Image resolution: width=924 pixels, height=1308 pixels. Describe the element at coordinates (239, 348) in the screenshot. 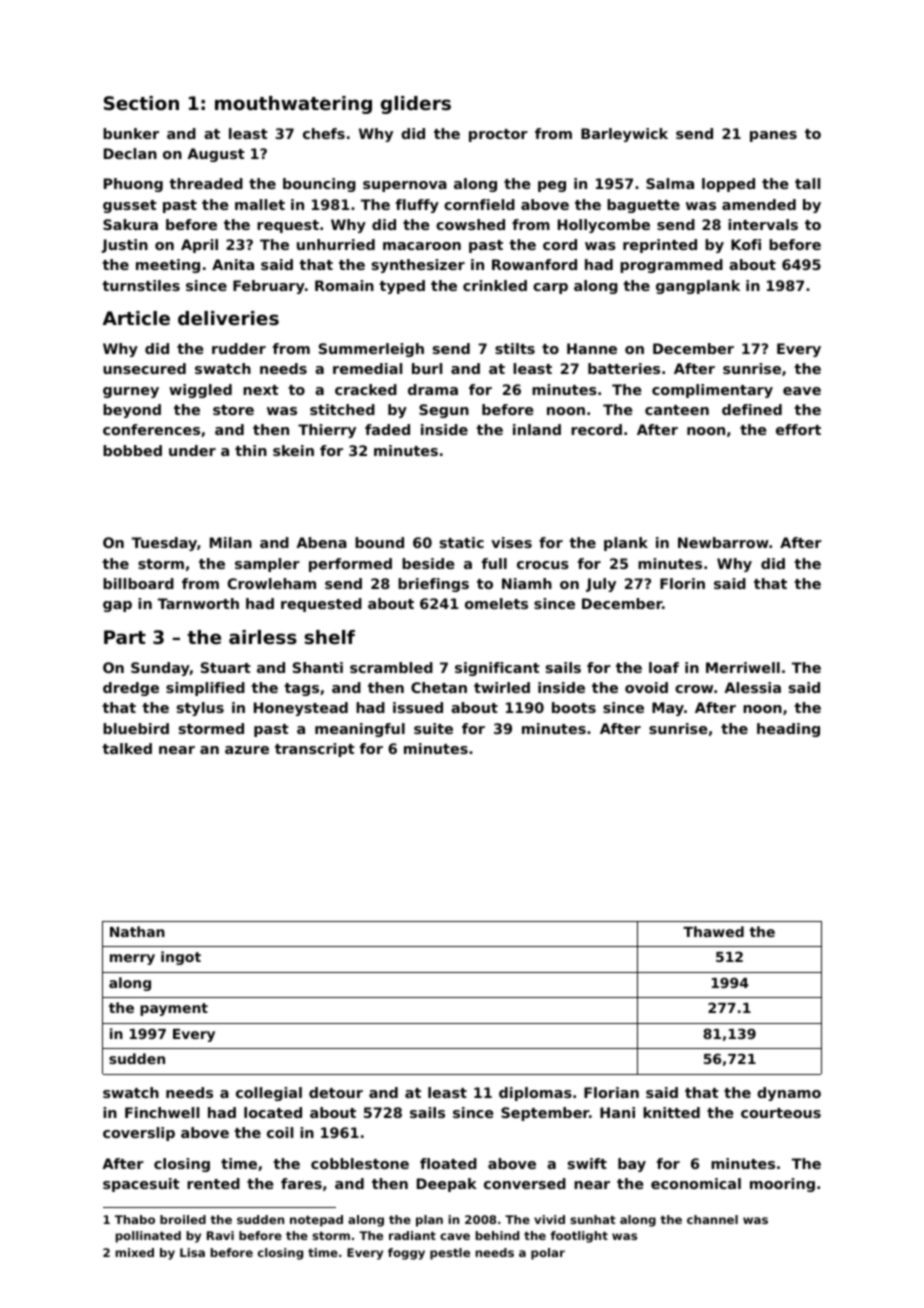

I see `rudder` at that location.
